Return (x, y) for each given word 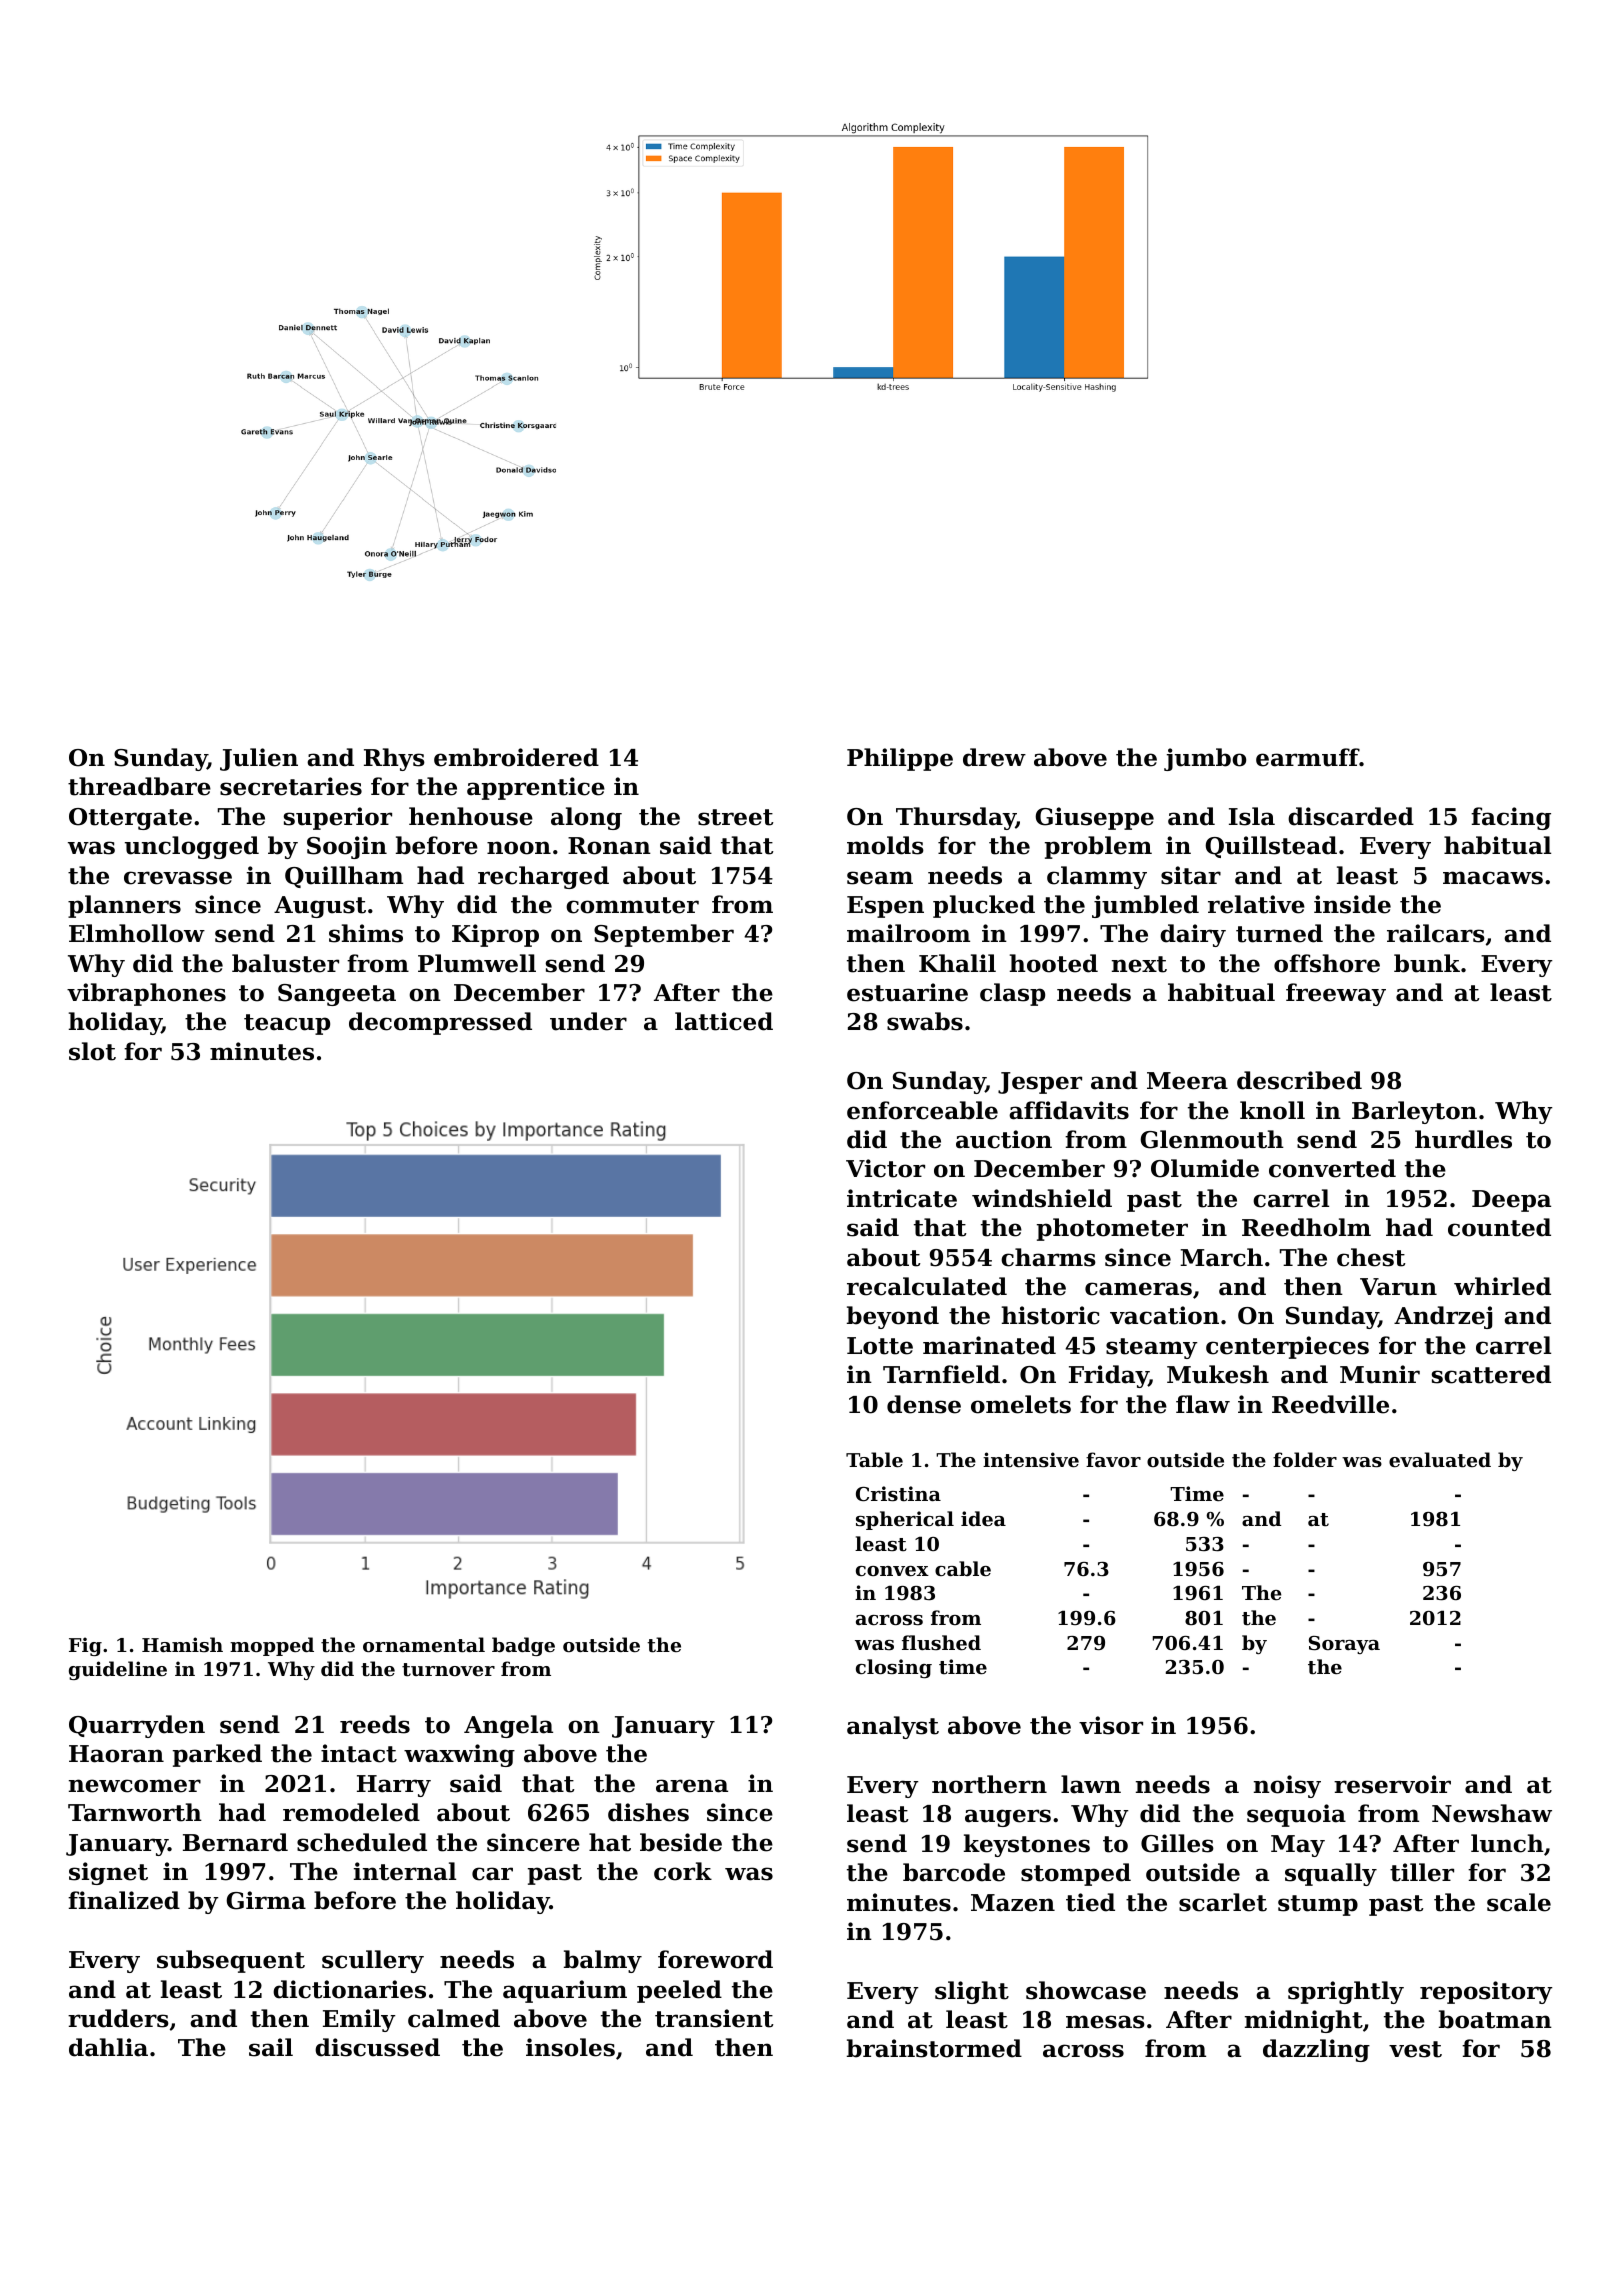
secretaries (291, 786)
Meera (1187, 1081)
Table (874, 1459)
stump (1318, 1905)
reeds (375, 1724)
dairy (1193, 935)
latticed (724, 1021)
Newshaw (1492, 1813)
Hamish (182, 1644)
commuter (632, 905)
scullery (373, 1961)
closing (894, 1669)
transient (714, 2018)
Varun (1398, 1287)
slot (92, 1051)
